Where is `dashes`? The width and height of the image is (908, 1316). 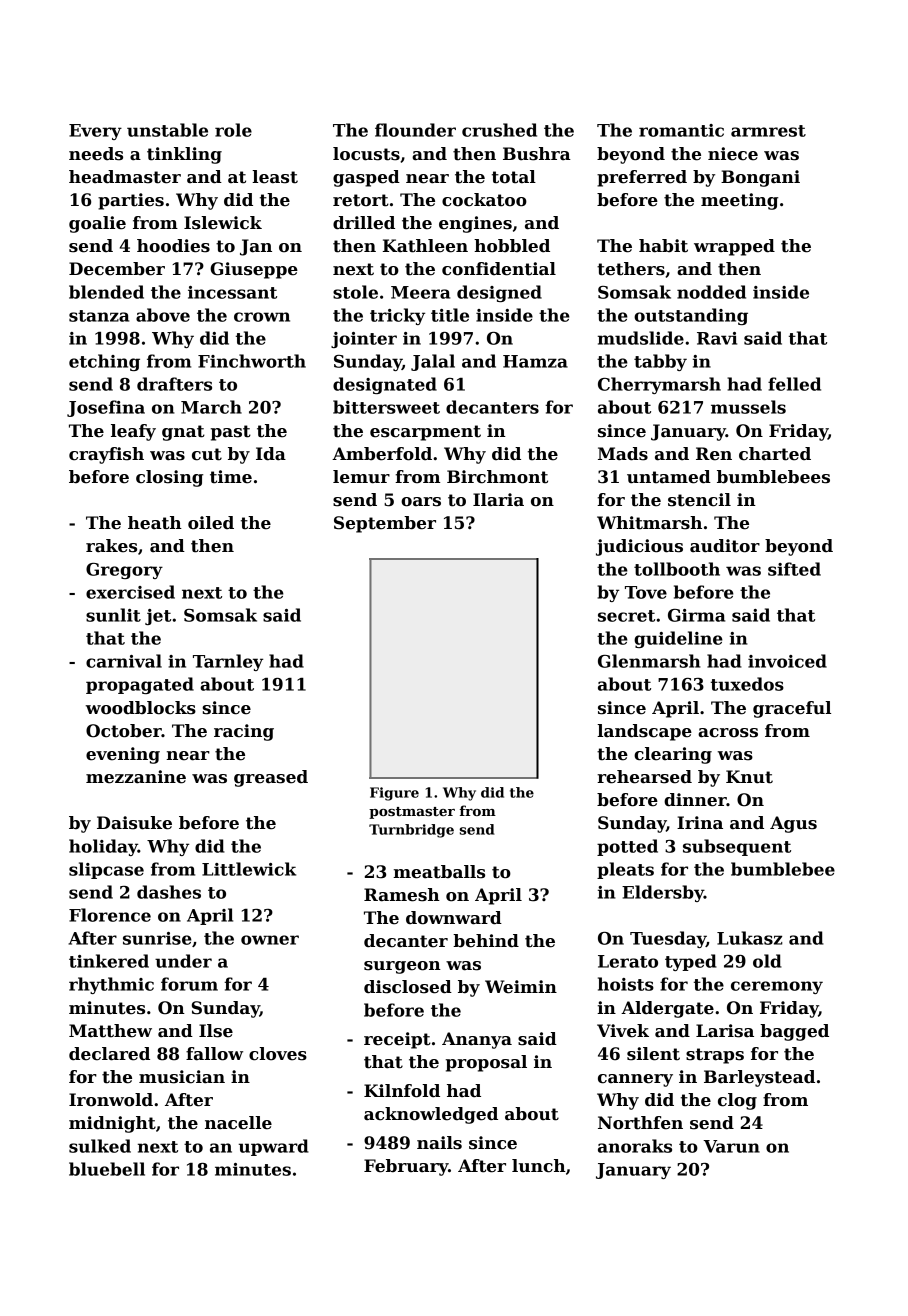
dashes is located at coordinates (169, 892).
